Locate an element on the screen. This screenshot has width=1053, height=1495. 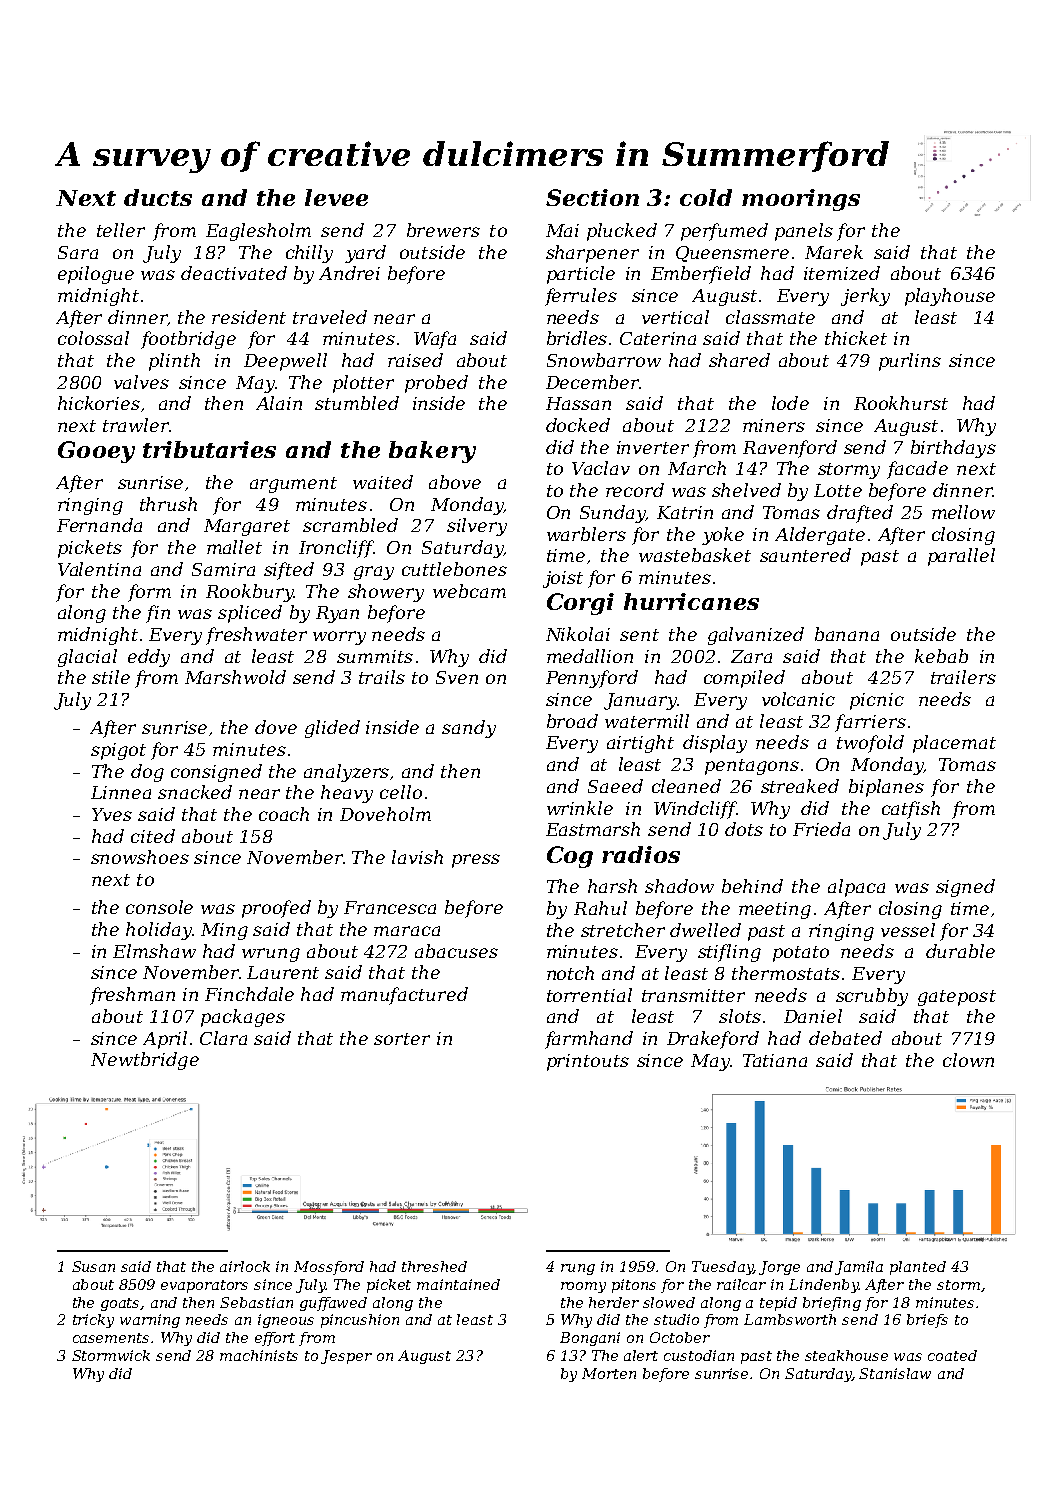
moorings is located at coordinates (801, 200).
